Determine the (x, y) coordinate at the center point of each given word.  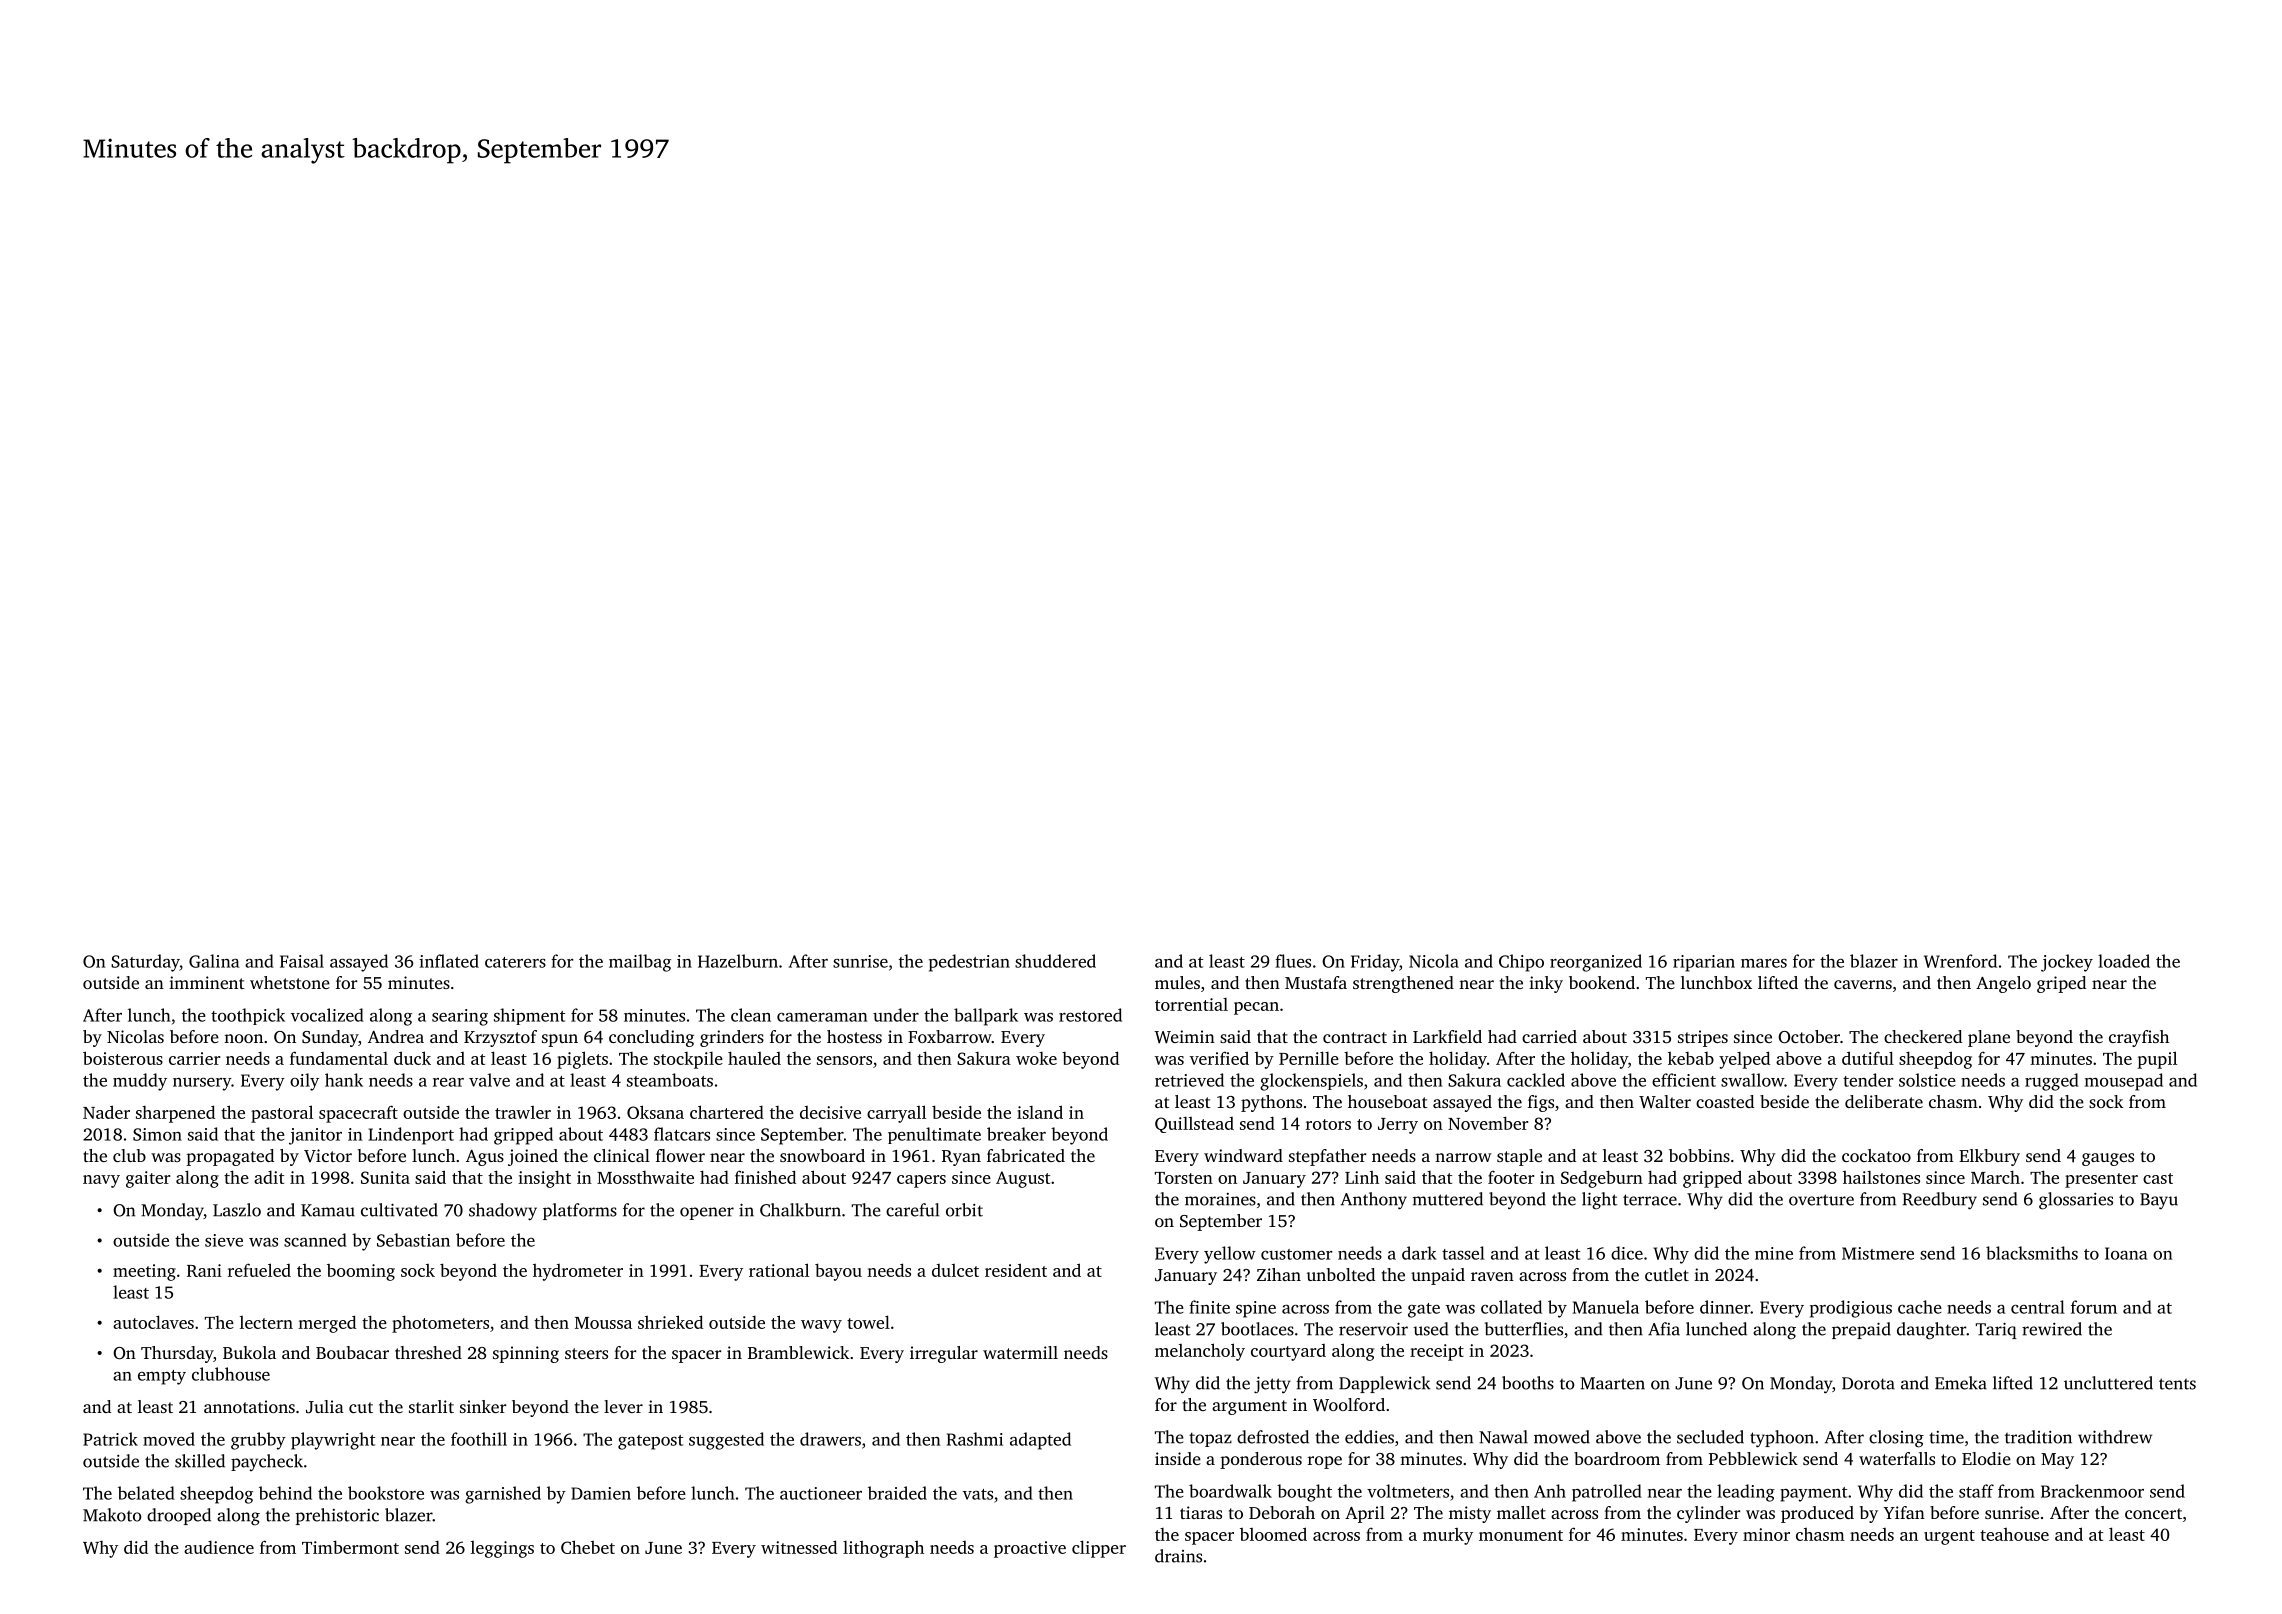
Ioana (2126, 1253)
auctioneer (821, 1493)
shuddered (1055, 961)
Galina (214, 961)
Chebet (588, 1547)
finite (1209, 1307)
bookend (1602, 982)
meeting (144, 1272)
